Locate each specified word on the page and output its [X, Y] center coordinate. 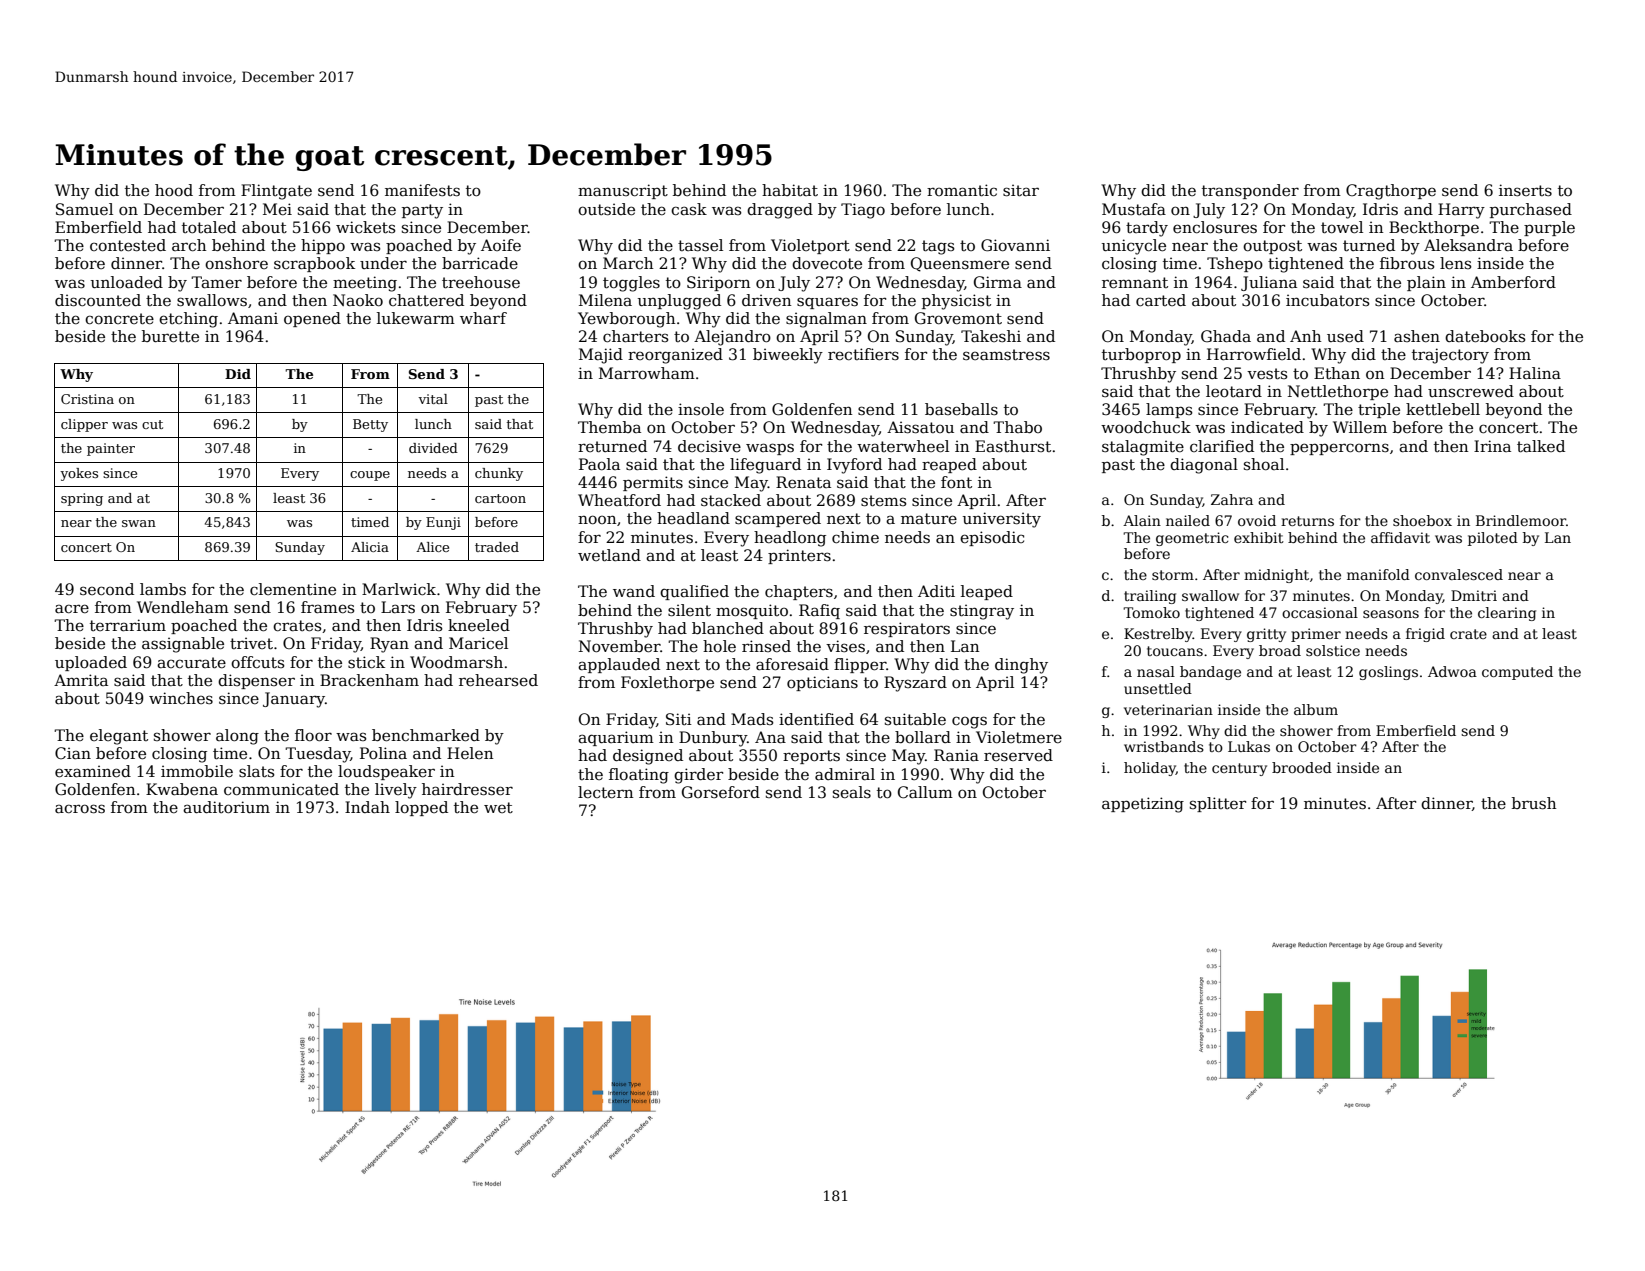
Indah [367, 807]
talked [1541, 446]
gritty [1266, 635]
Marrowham [647, 373]
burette [170, 336]
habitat [790, 190]
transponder [1250, 191]
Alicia [370, 547]
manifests [422, 190]
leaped [987, 592]
